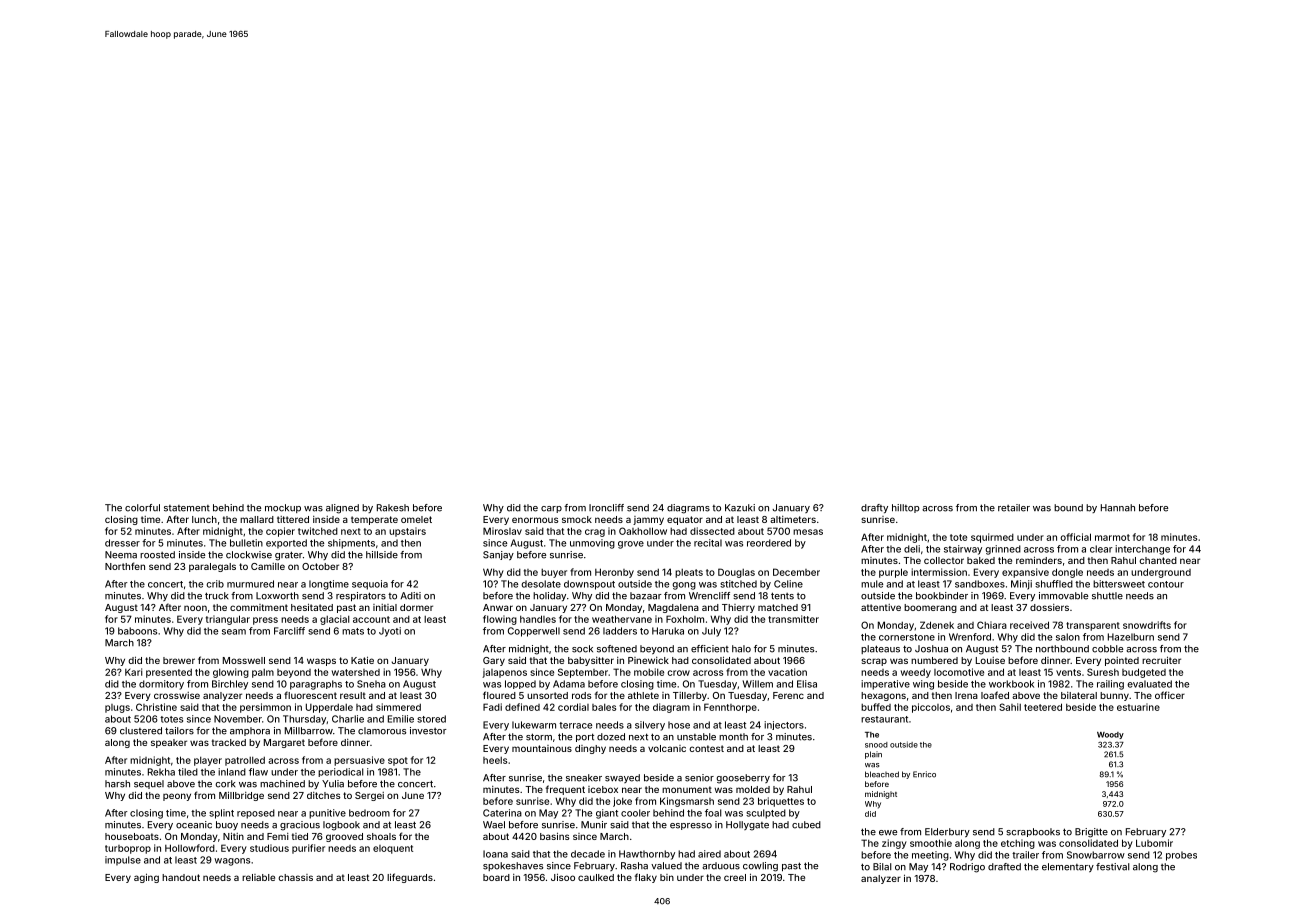  I want to click on baboons, so click(137, 631).
